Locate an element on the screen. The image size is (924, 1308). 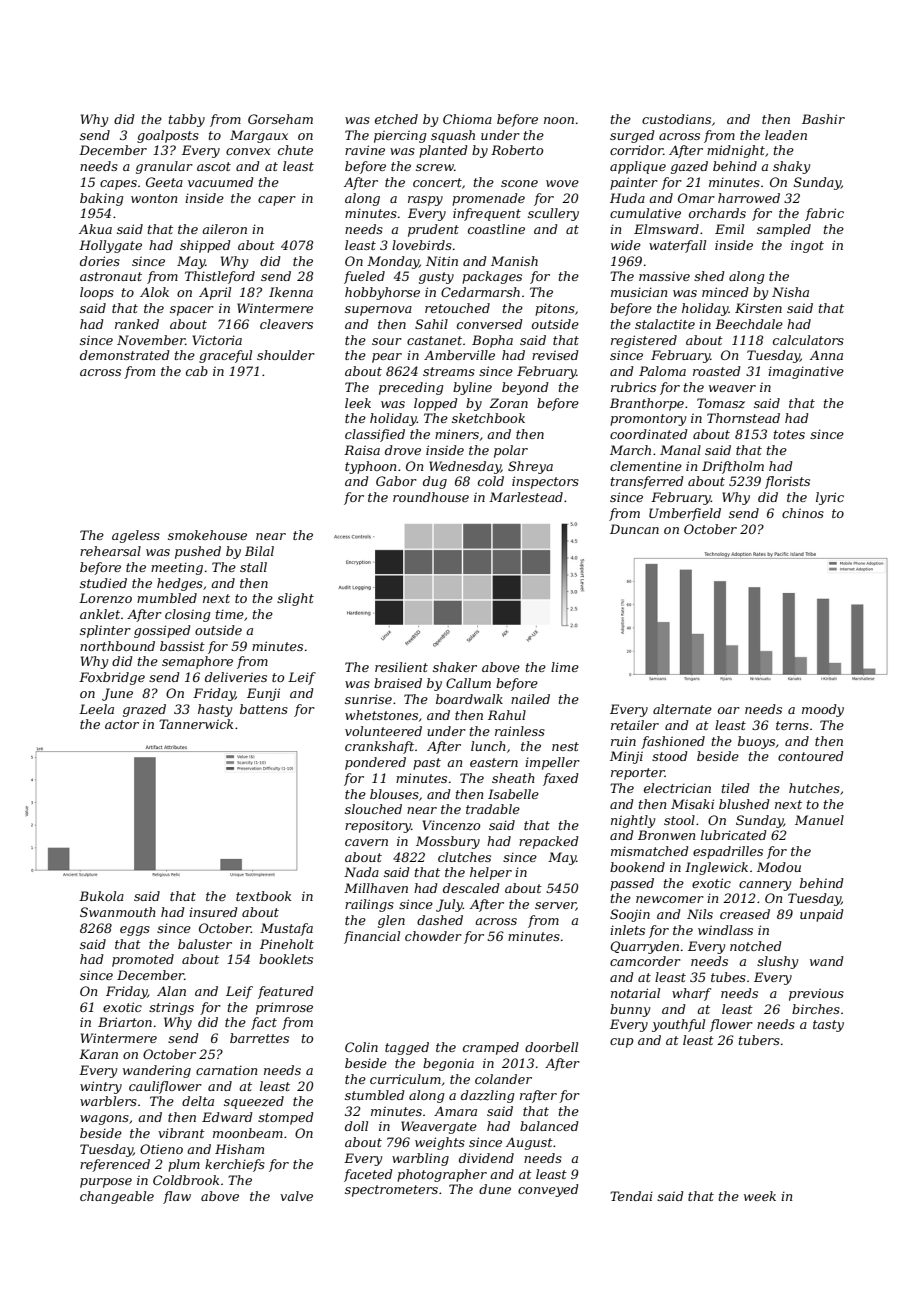
faxed is located at coordinates (561, 779).
